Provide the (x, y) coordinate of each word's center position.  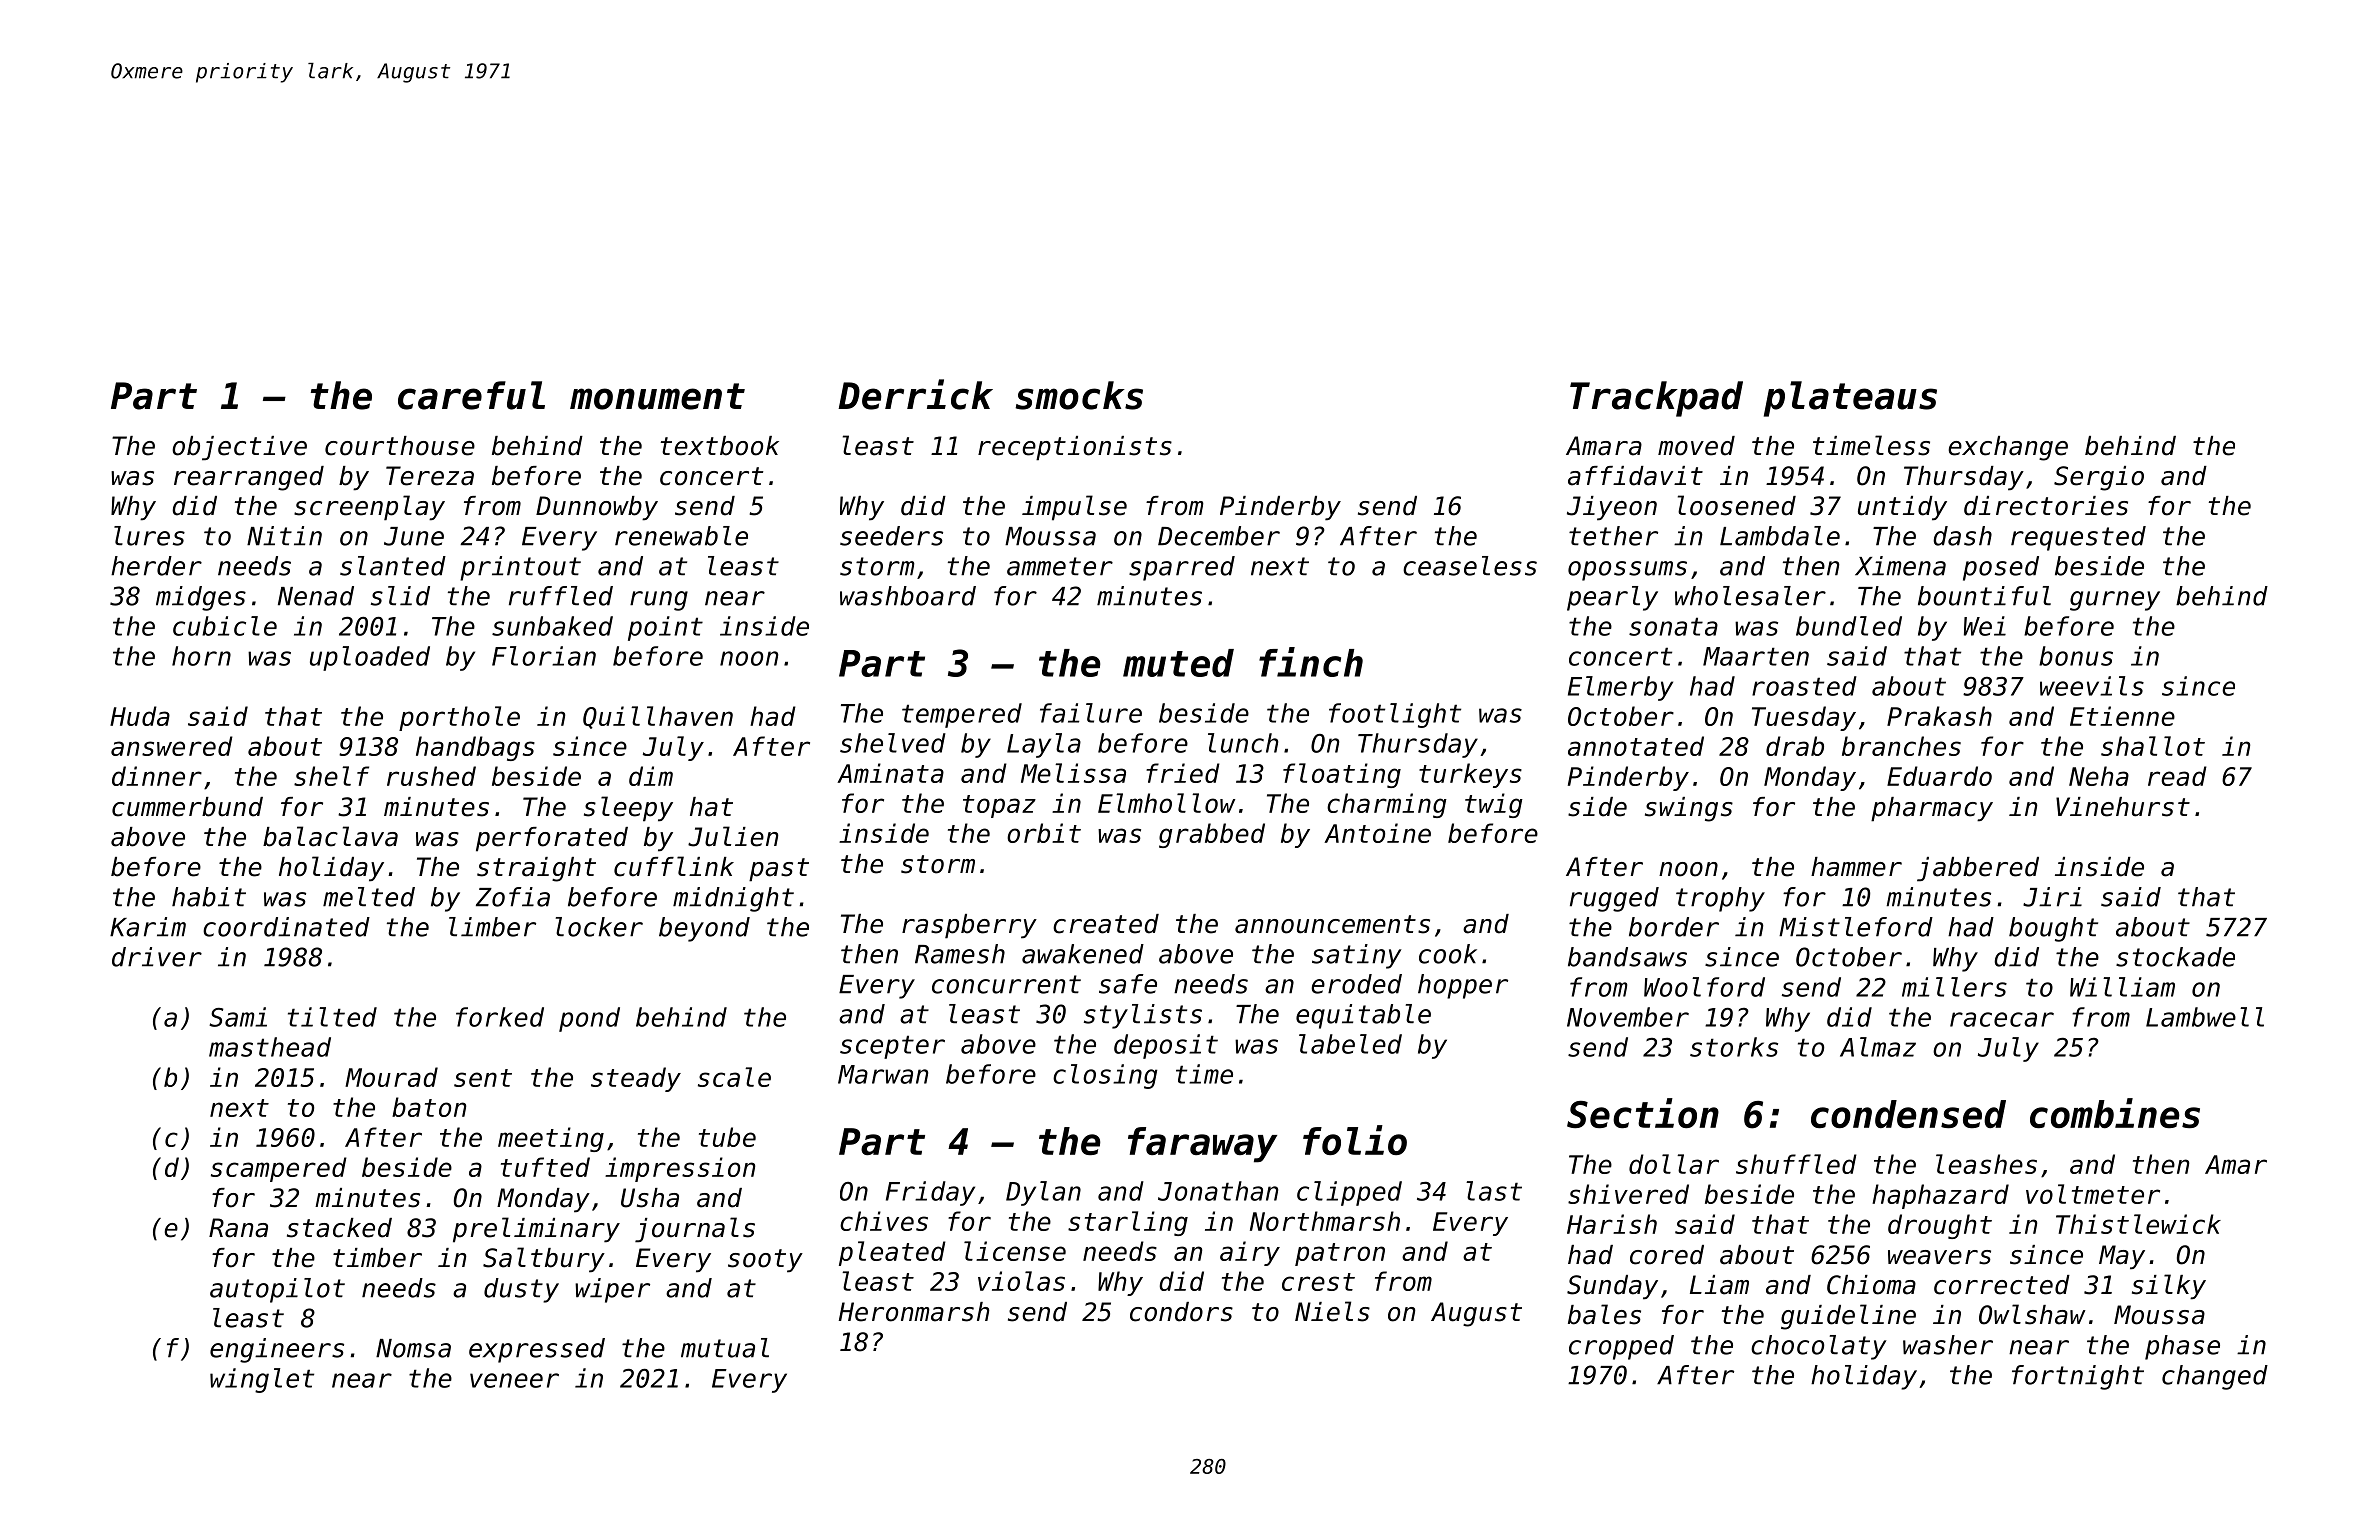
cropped (1621, 1347)
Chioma (1871, 1285)
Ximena (1900, 566)
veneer (514, 1380)
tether (1613, 536)
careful (471, 395)
